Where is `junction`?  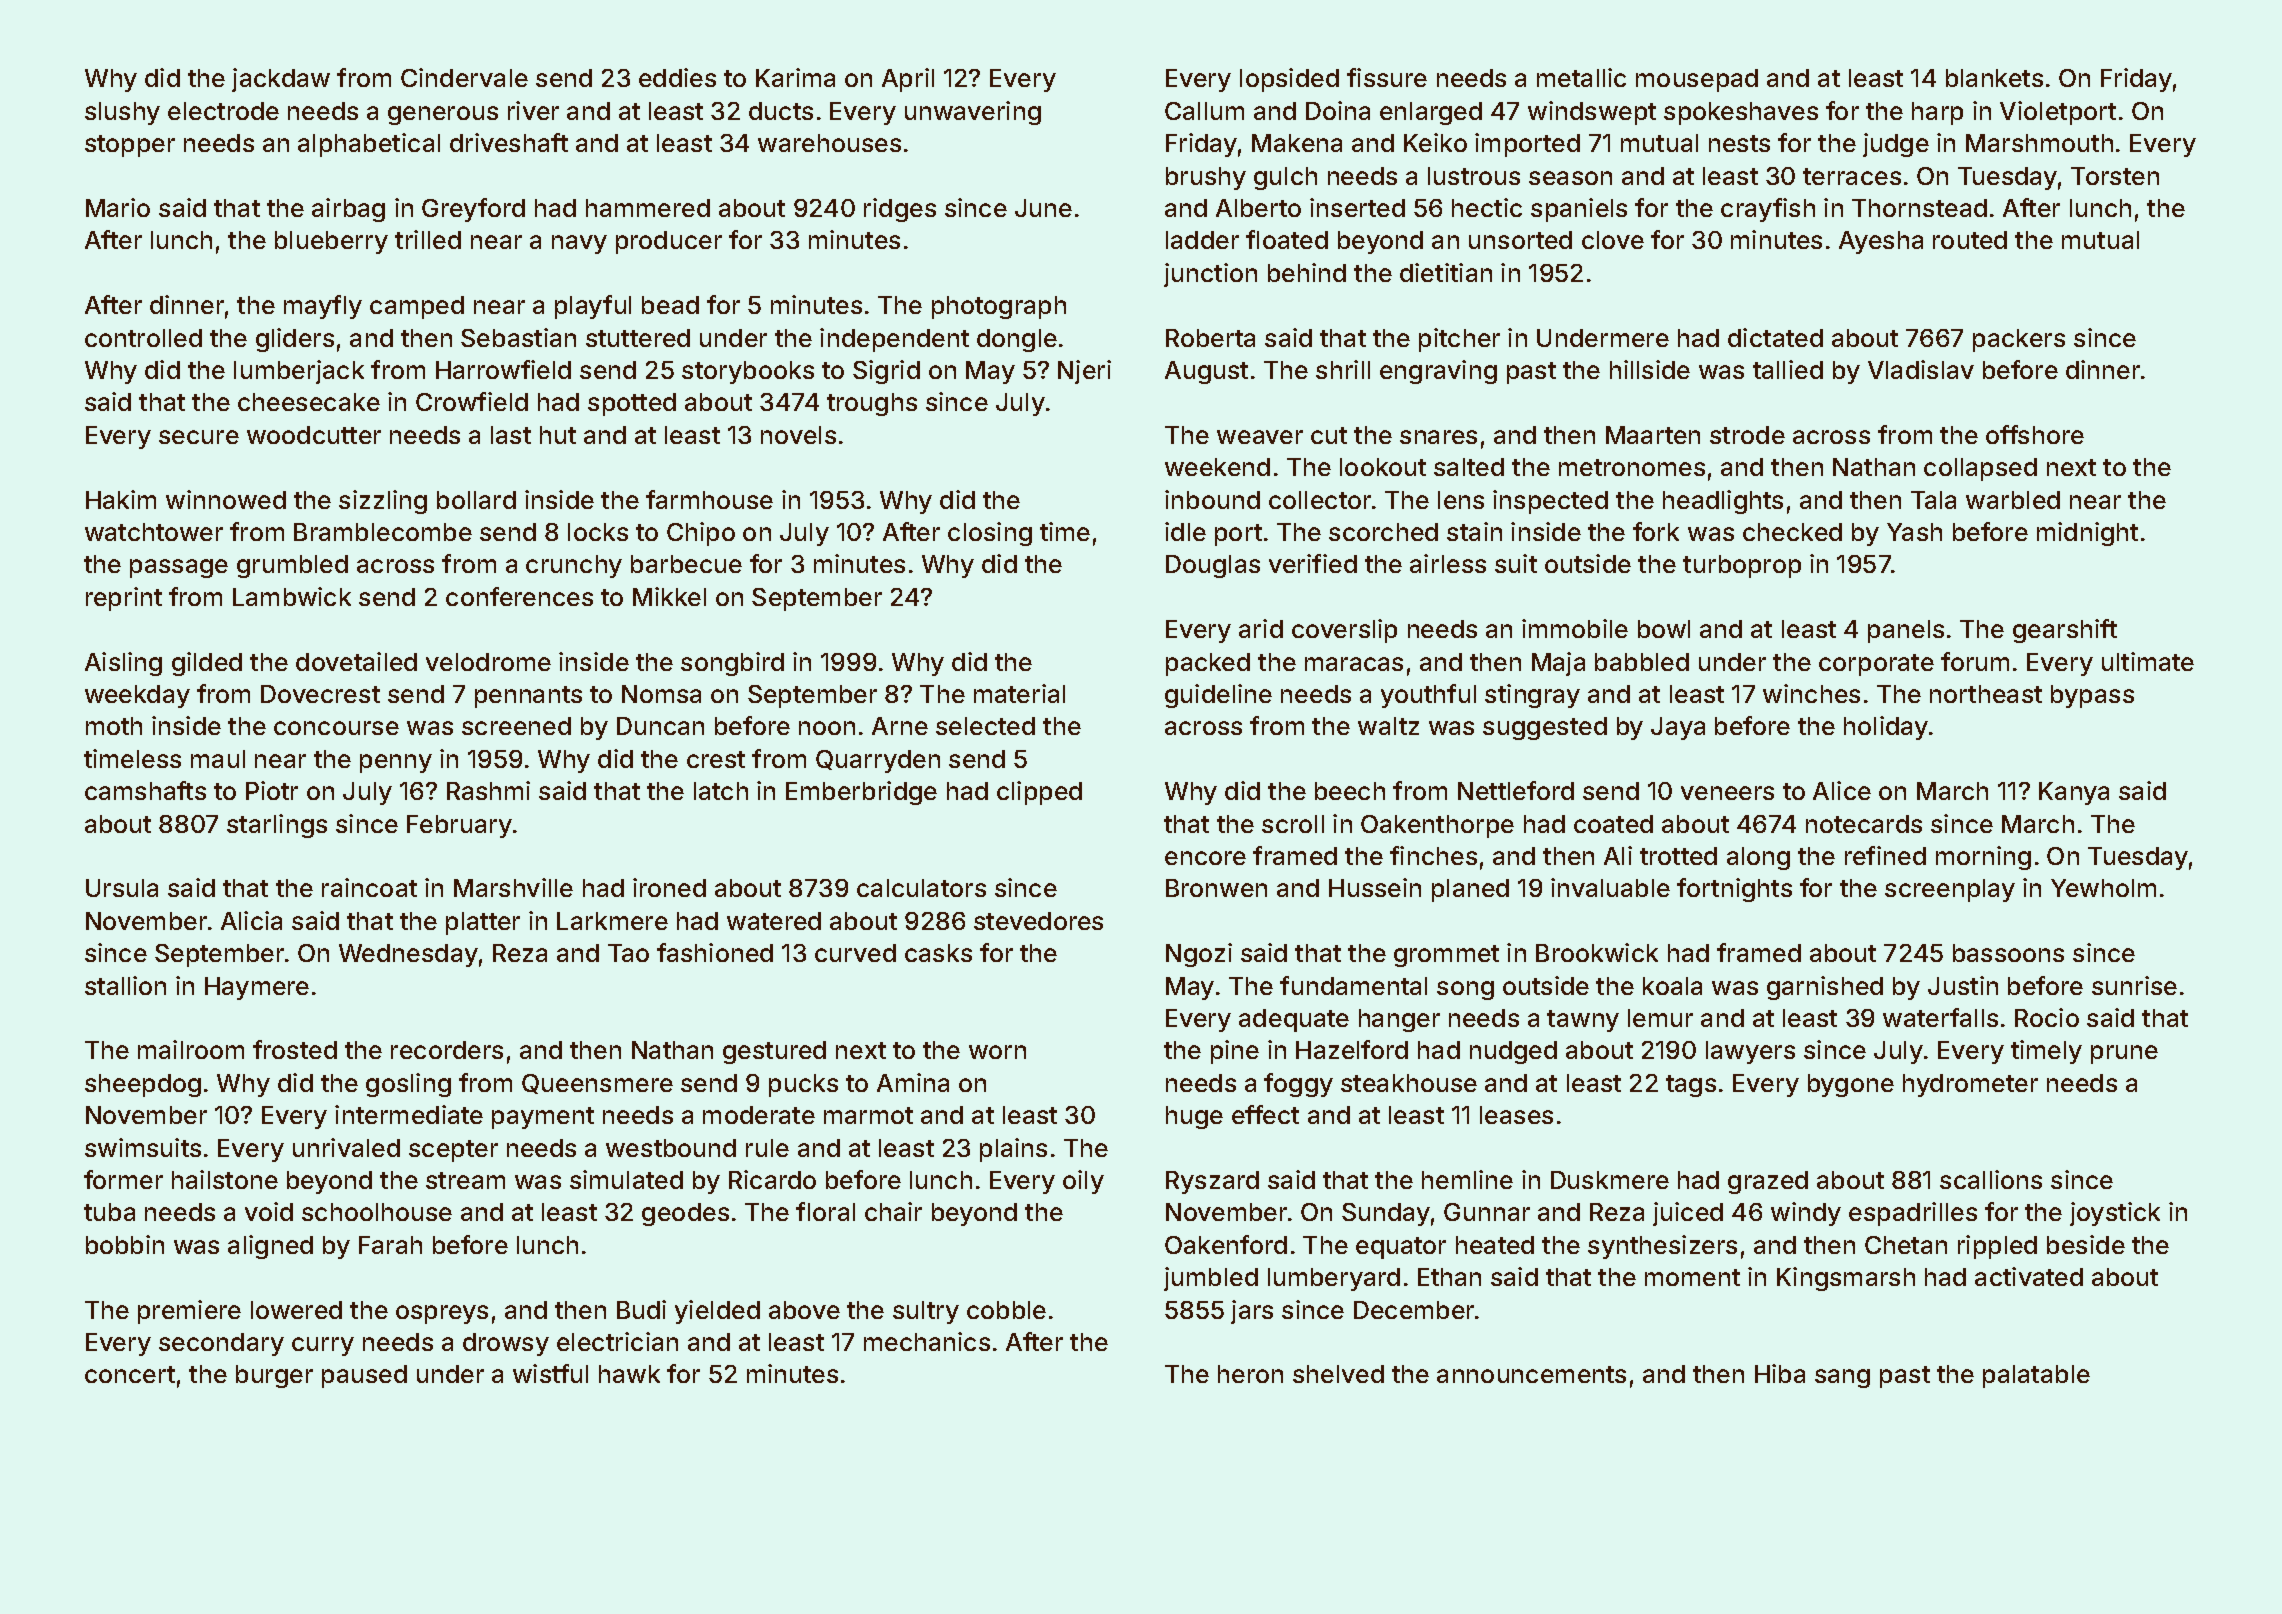 junction is located at coordinates (1210, 275).
